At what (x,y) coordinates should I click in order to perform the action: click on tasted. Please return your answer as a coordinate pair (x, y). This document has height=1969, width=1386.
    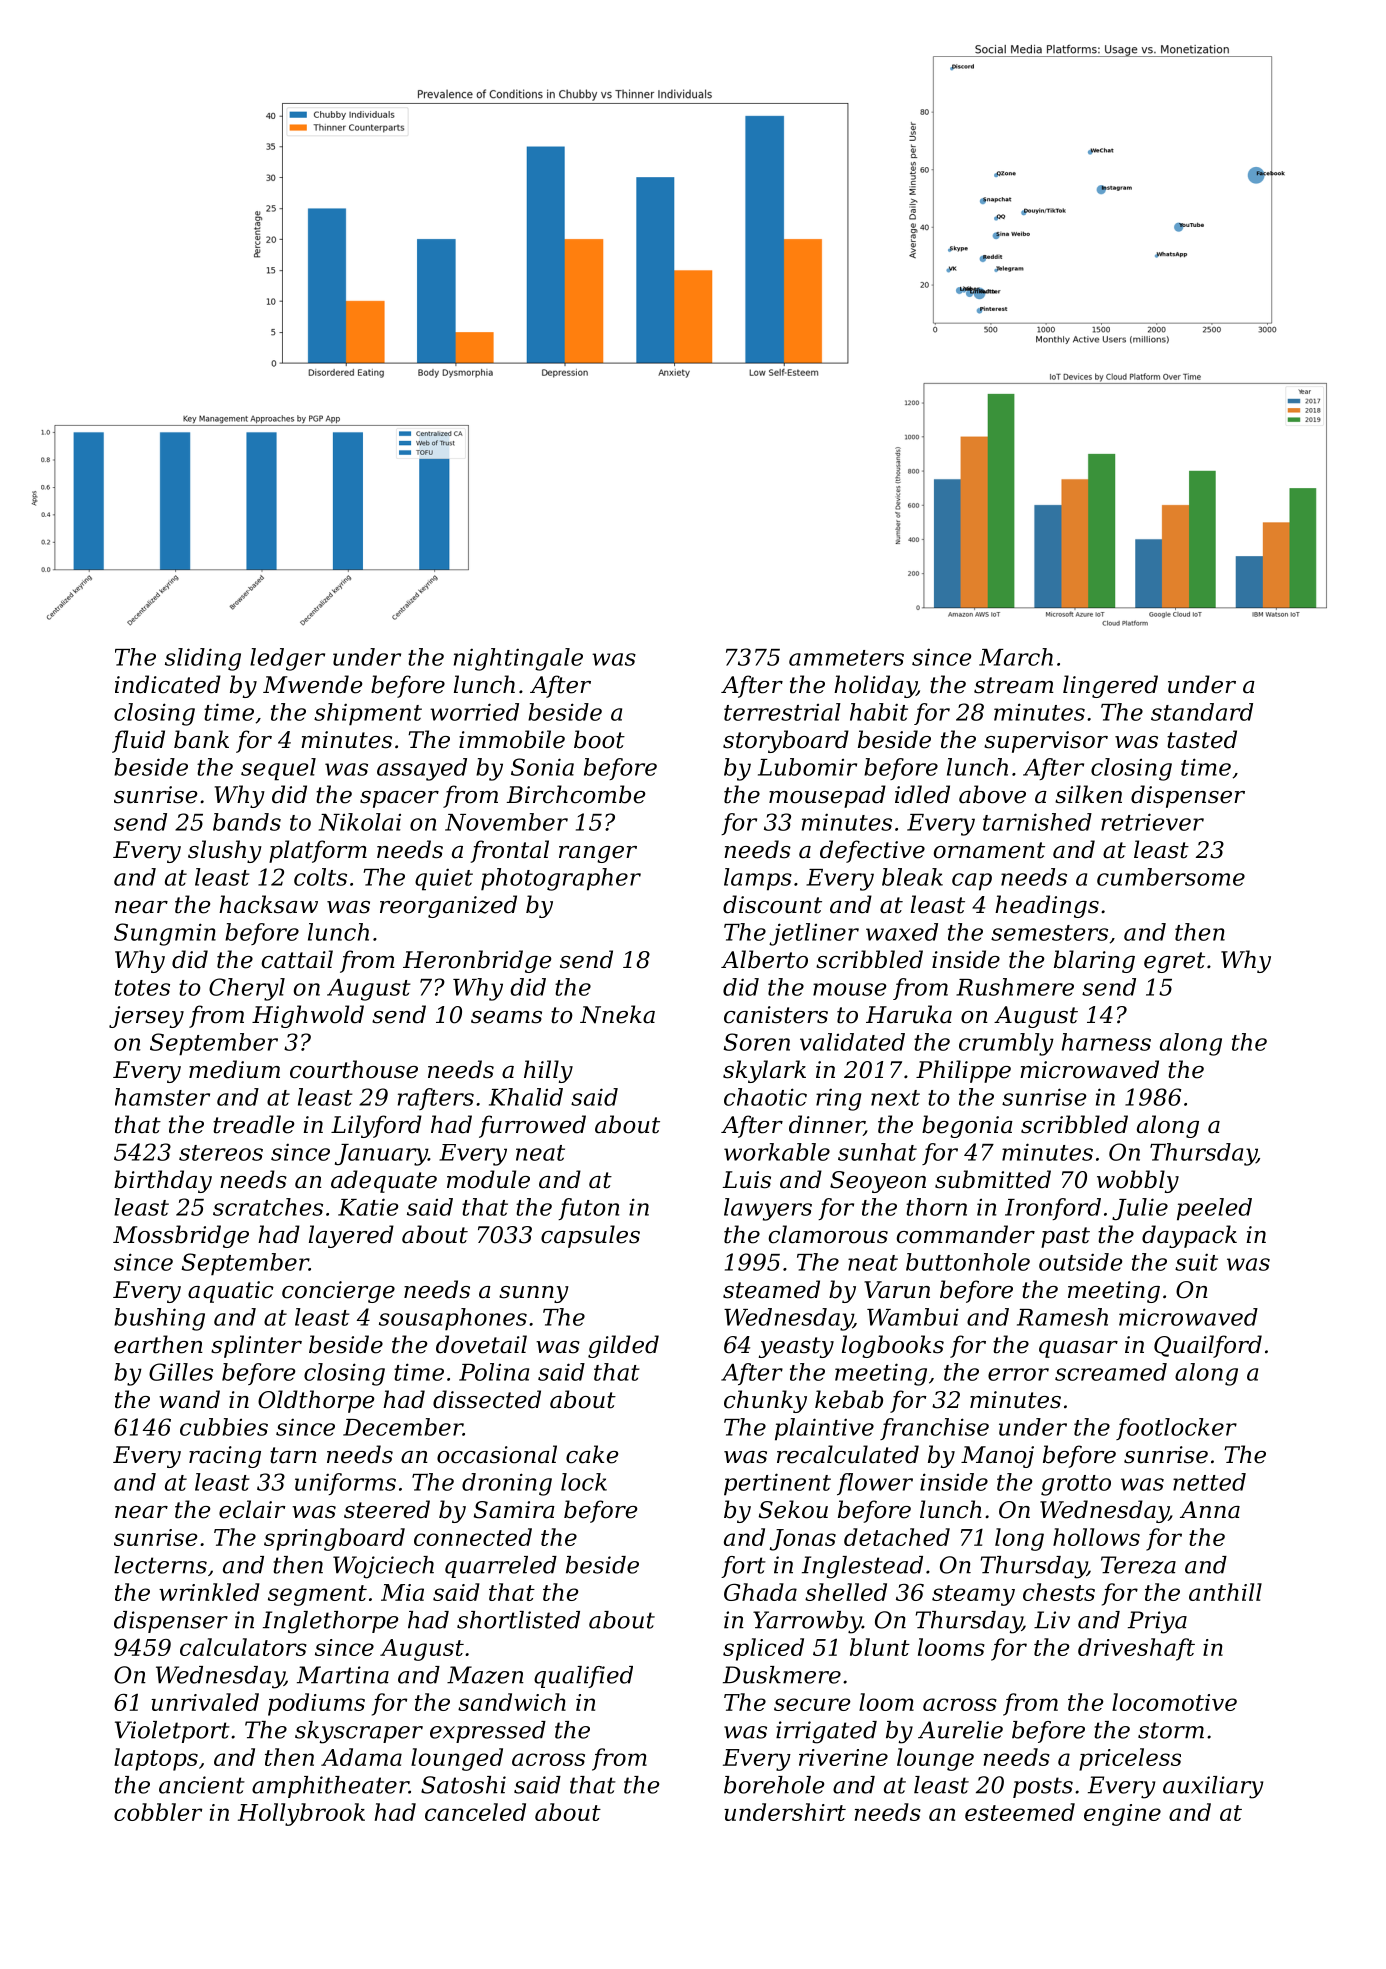
    Looking at the image, I should click on (1202, 739).
